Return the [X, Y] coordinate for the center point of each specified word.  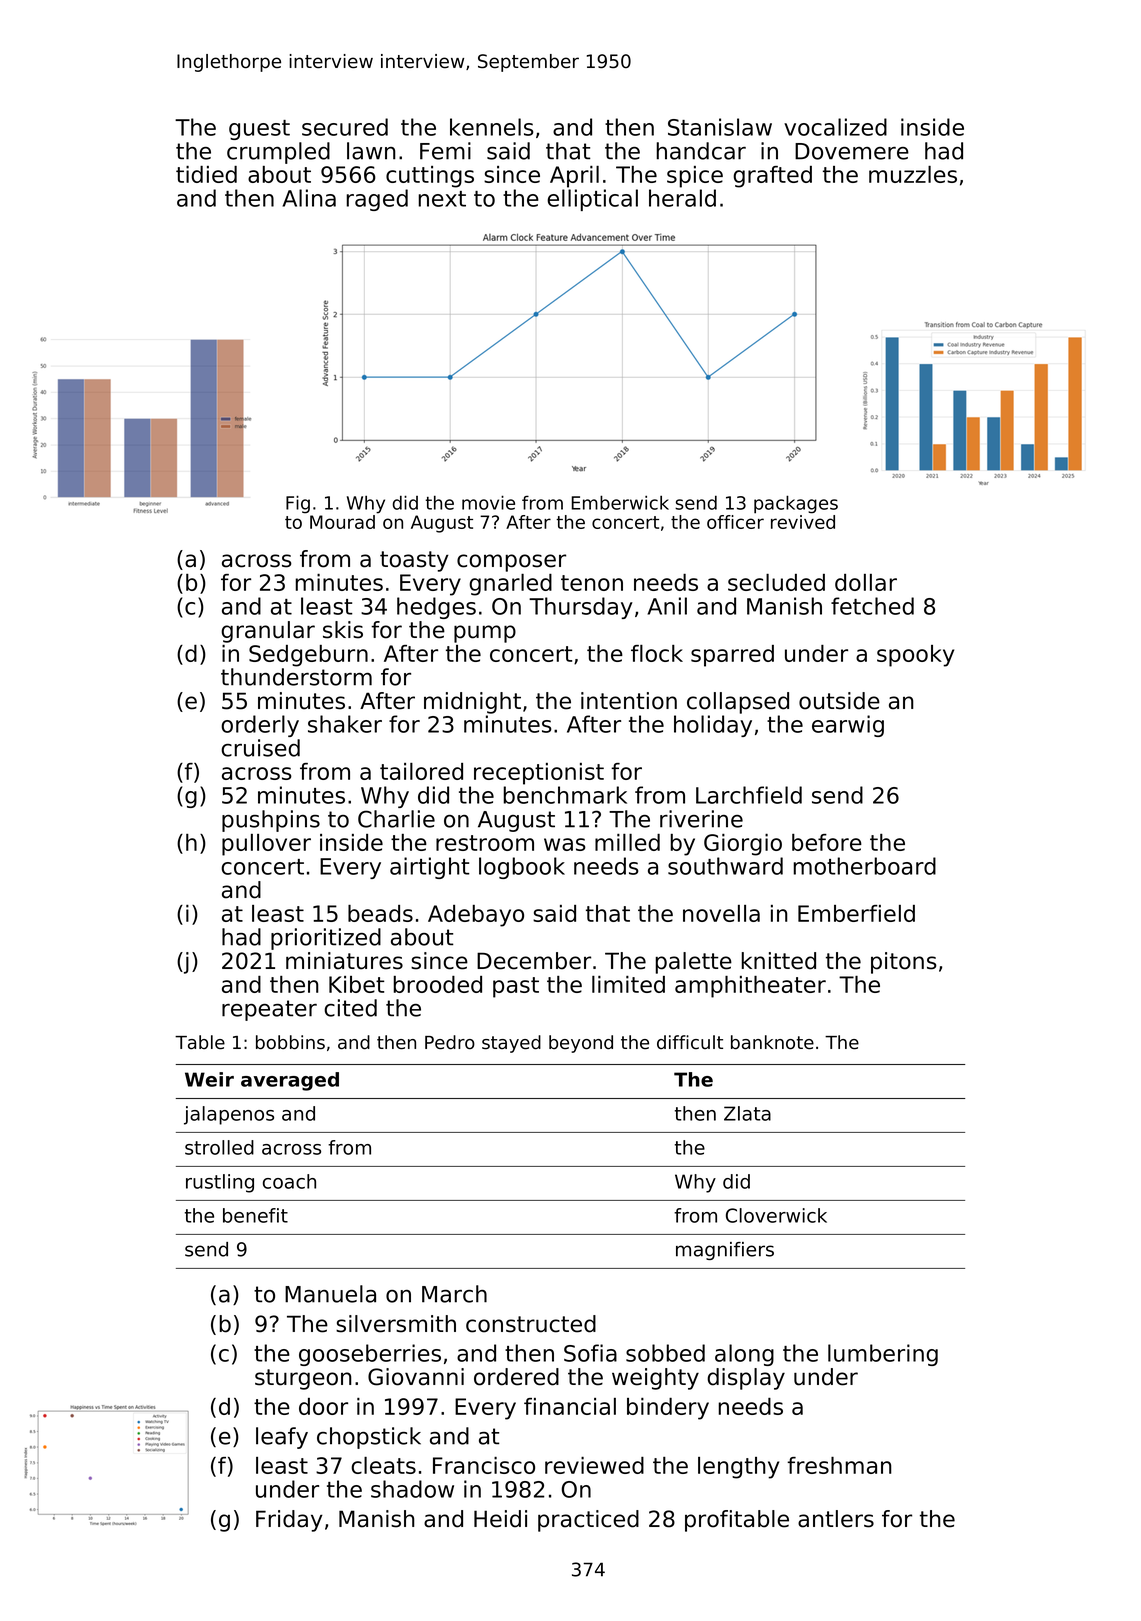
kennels [492, 127]
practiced [588, 1521]
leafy [282, 1438]
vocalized [835, 127]
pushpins [271, 821]
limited [628, 984]
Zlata [747, 1113]
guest [259, 130]
